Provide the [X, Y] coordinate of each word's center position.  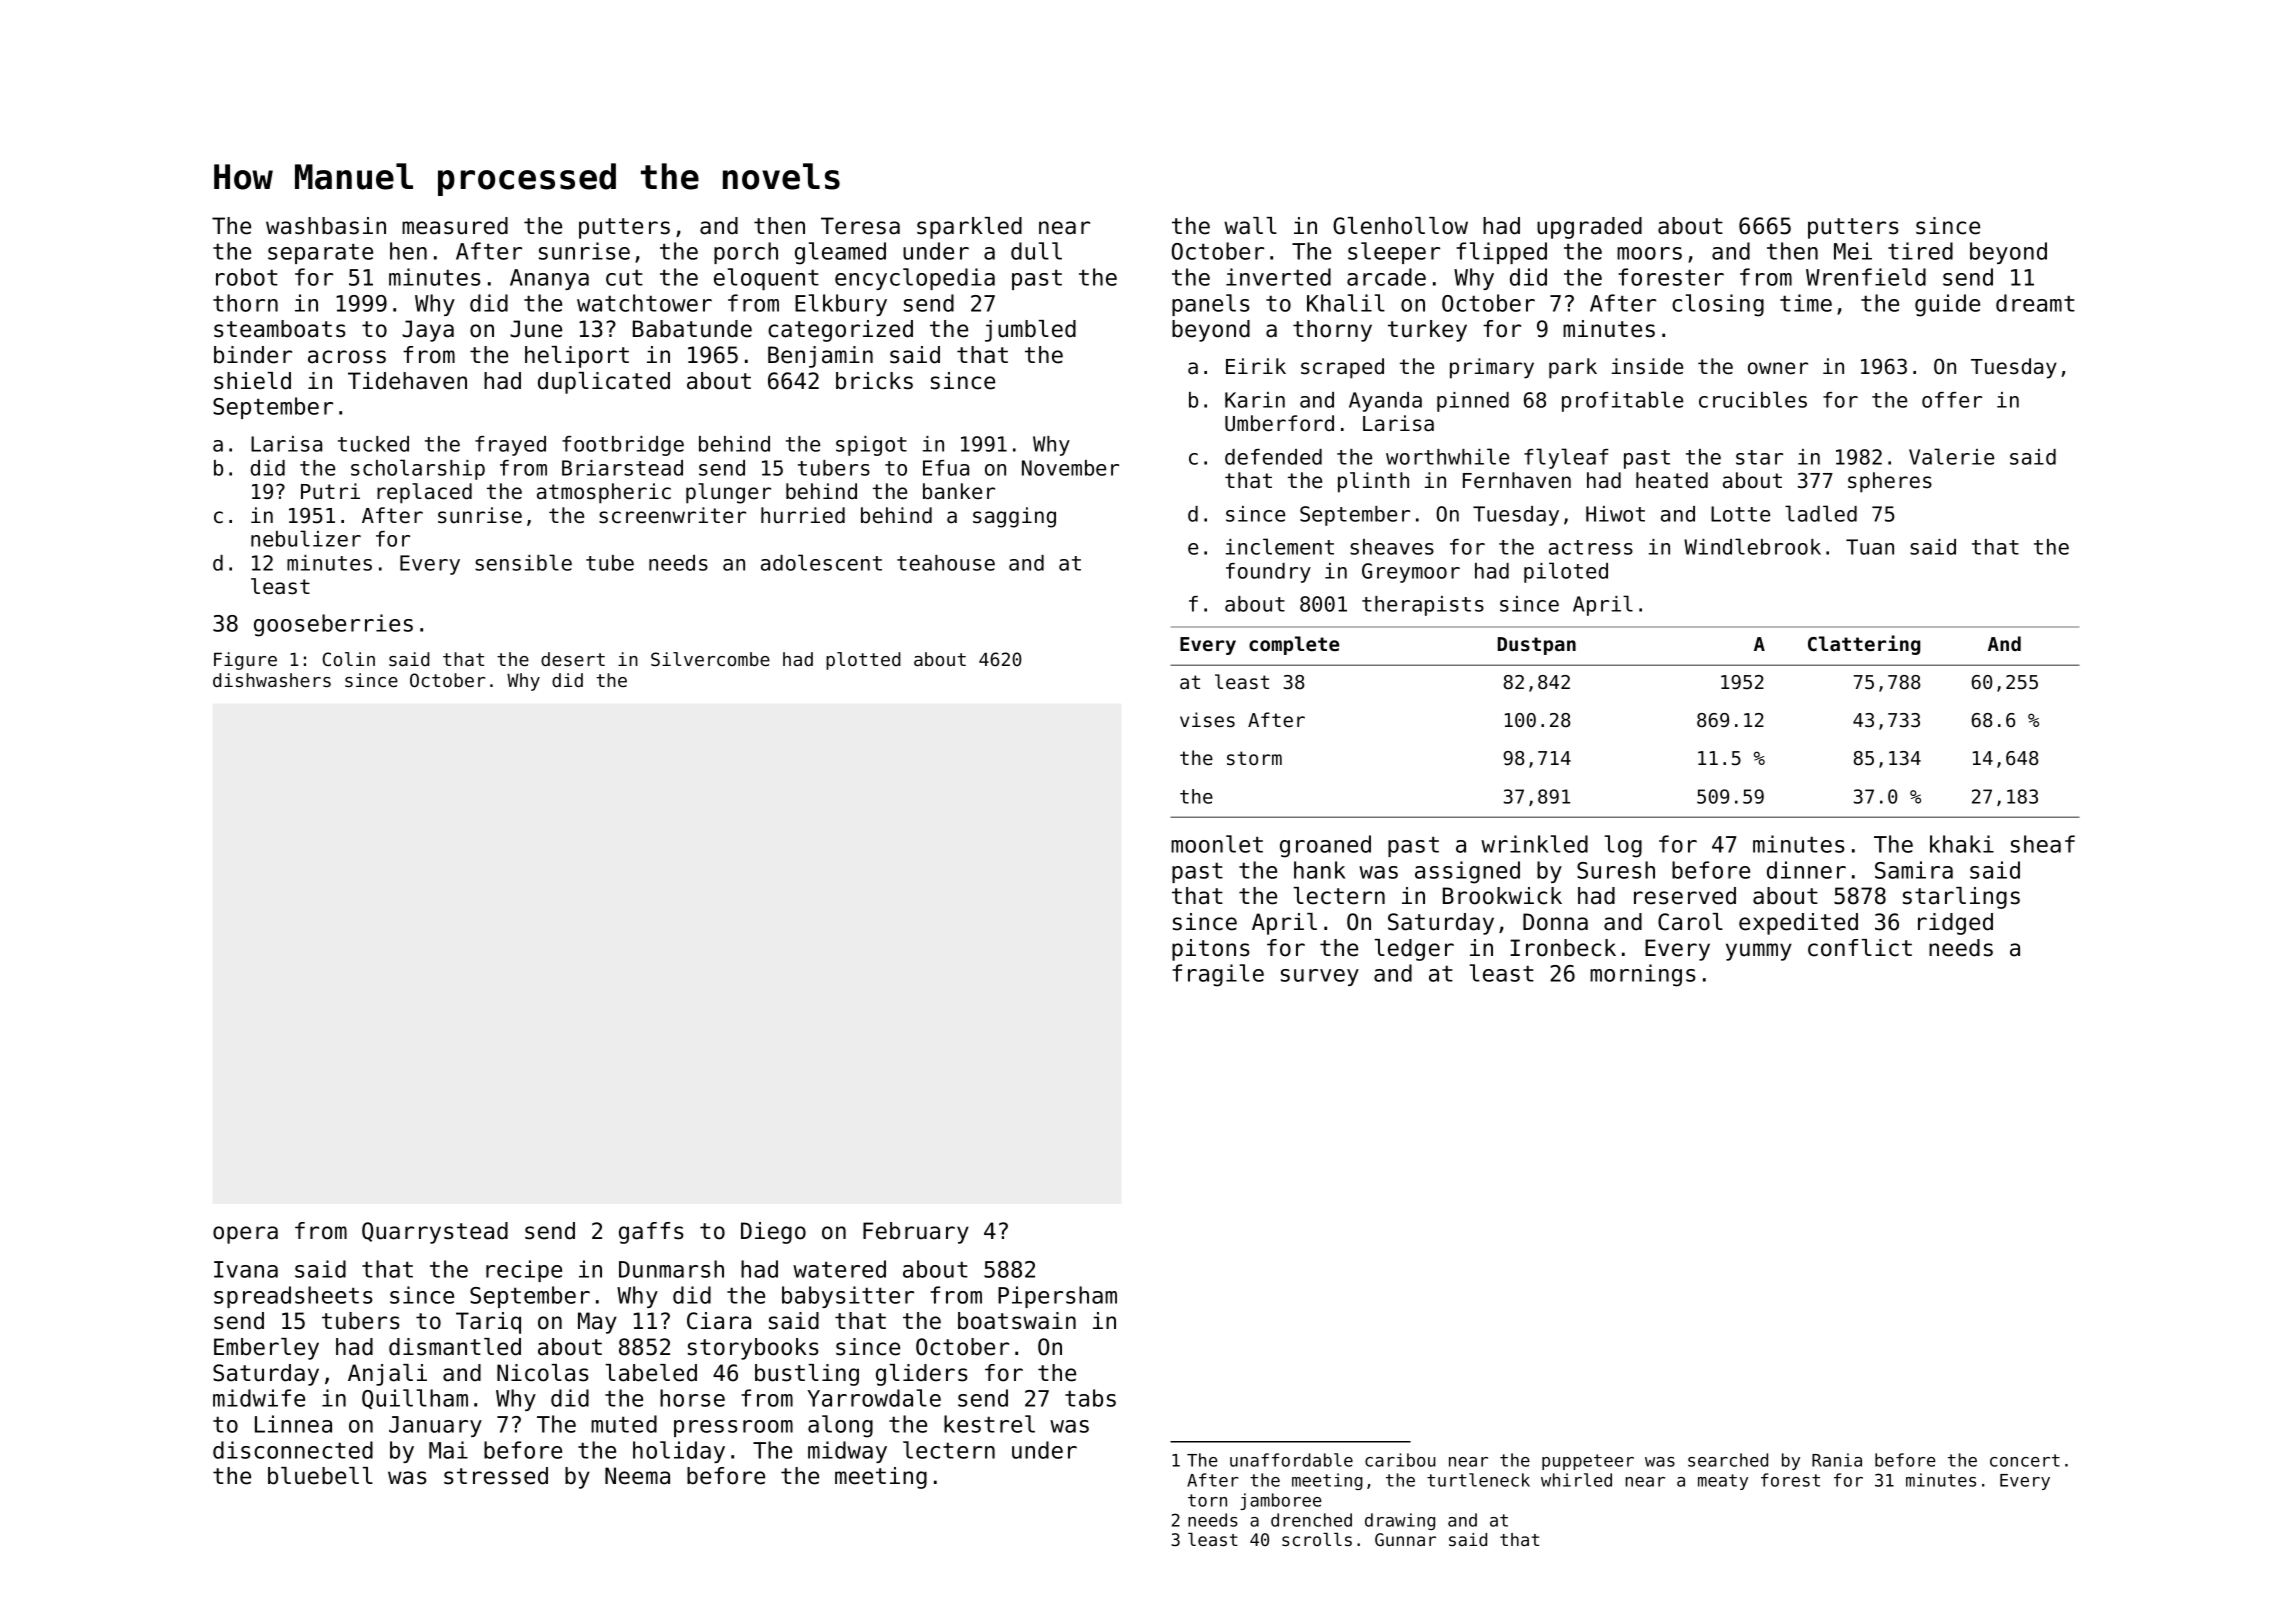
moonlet [1217, 844]
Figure [245, 661]
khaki [1962, 844]
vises [1207, 720]
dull [1036, 251]
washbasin [326, 226]
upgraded [1589, 228]
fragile [1218, 975]
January [435, 1426]
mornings [1642, 975]
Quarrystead [435, 1233]
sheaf [2043, 844]
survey [1320, 977]
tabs [1090, 1398]
